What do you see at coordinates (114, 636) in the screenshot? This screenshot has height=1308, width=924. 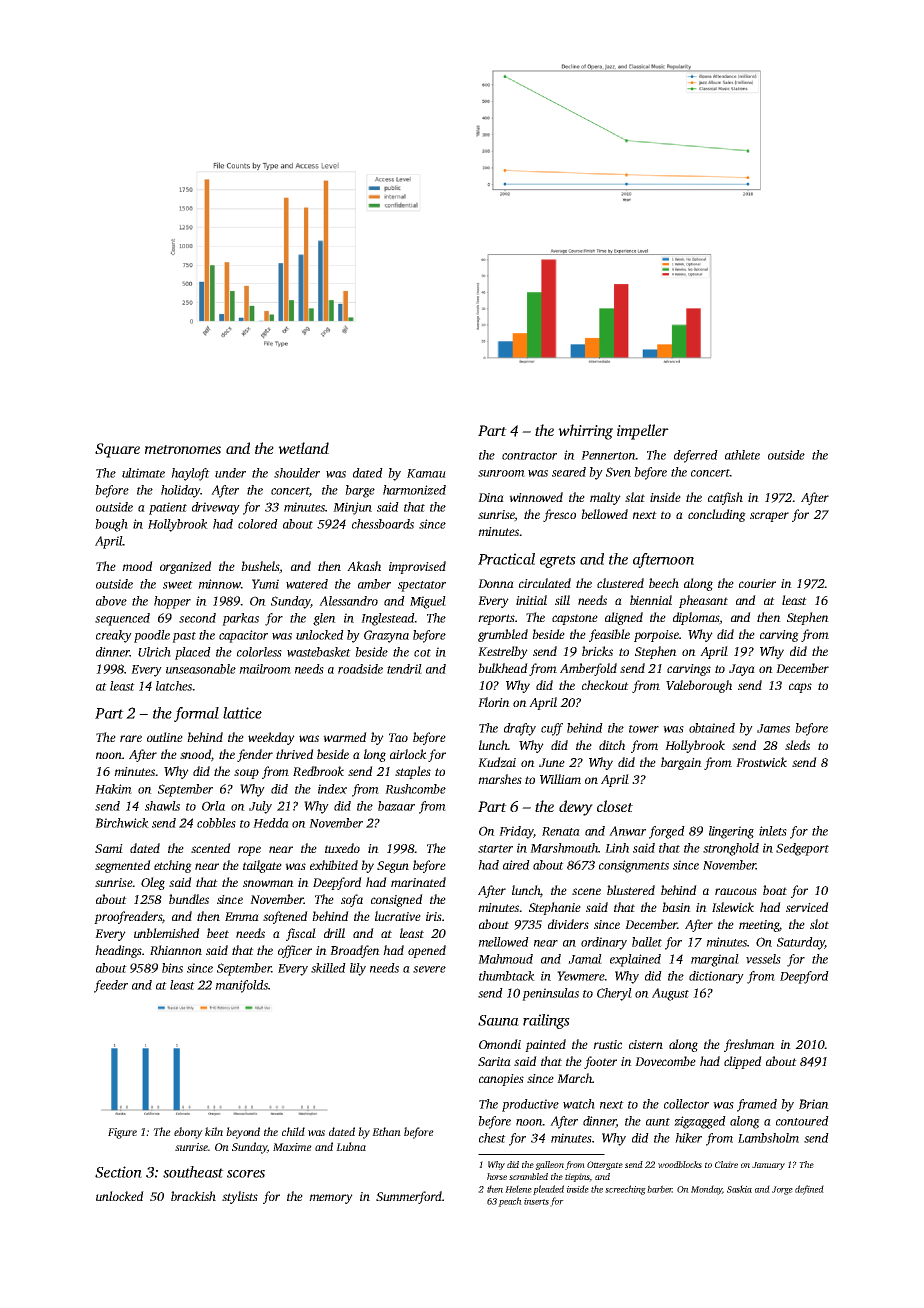 I see `creaky` at bounding box center [114, 636].
